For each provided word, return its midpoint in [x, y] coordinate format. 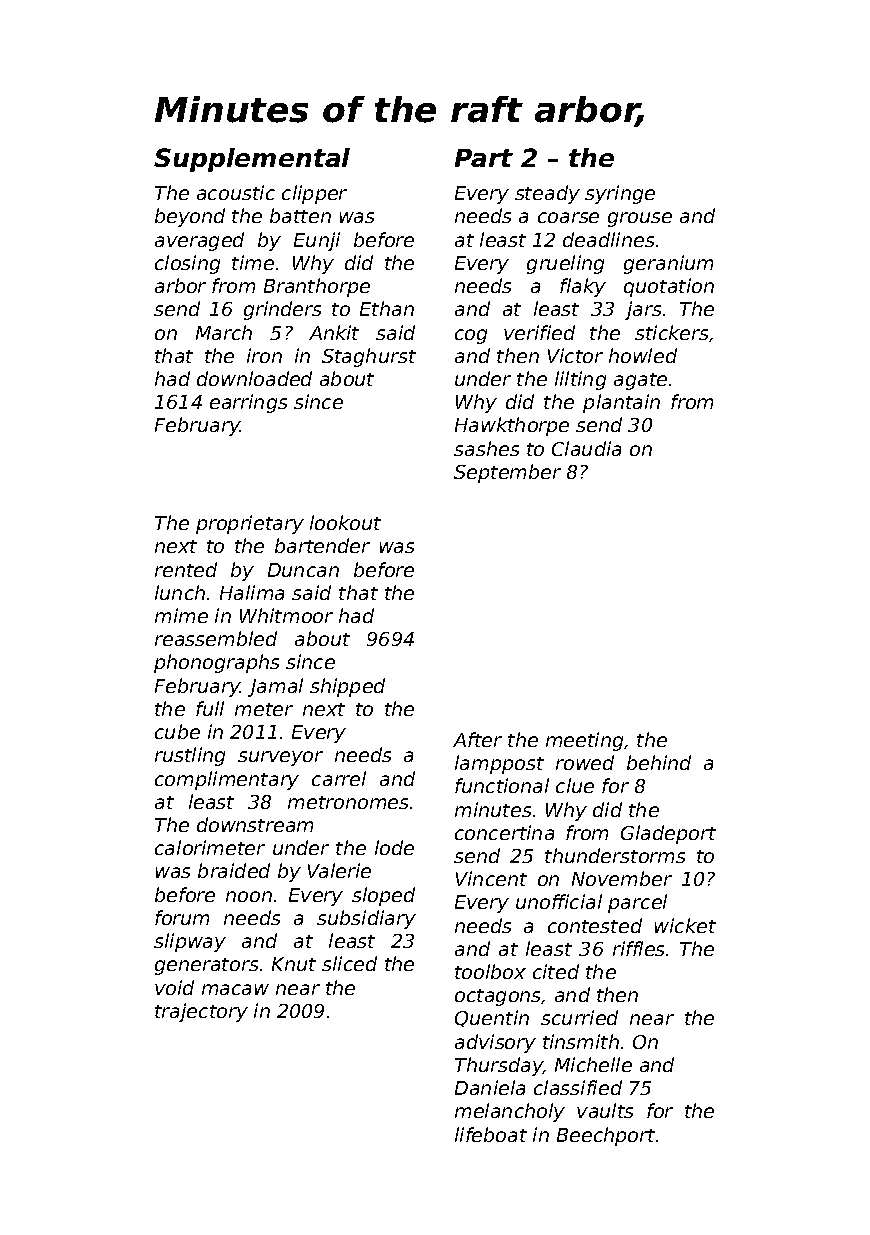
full [210, 708]
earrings [248, 403]
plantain [621, 403]
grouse [640, 219]
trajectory [201, 1012]
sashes [486, 448]
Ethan [387, 308]
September [507, 473]
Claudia [586, 448]
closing [187, 264]
